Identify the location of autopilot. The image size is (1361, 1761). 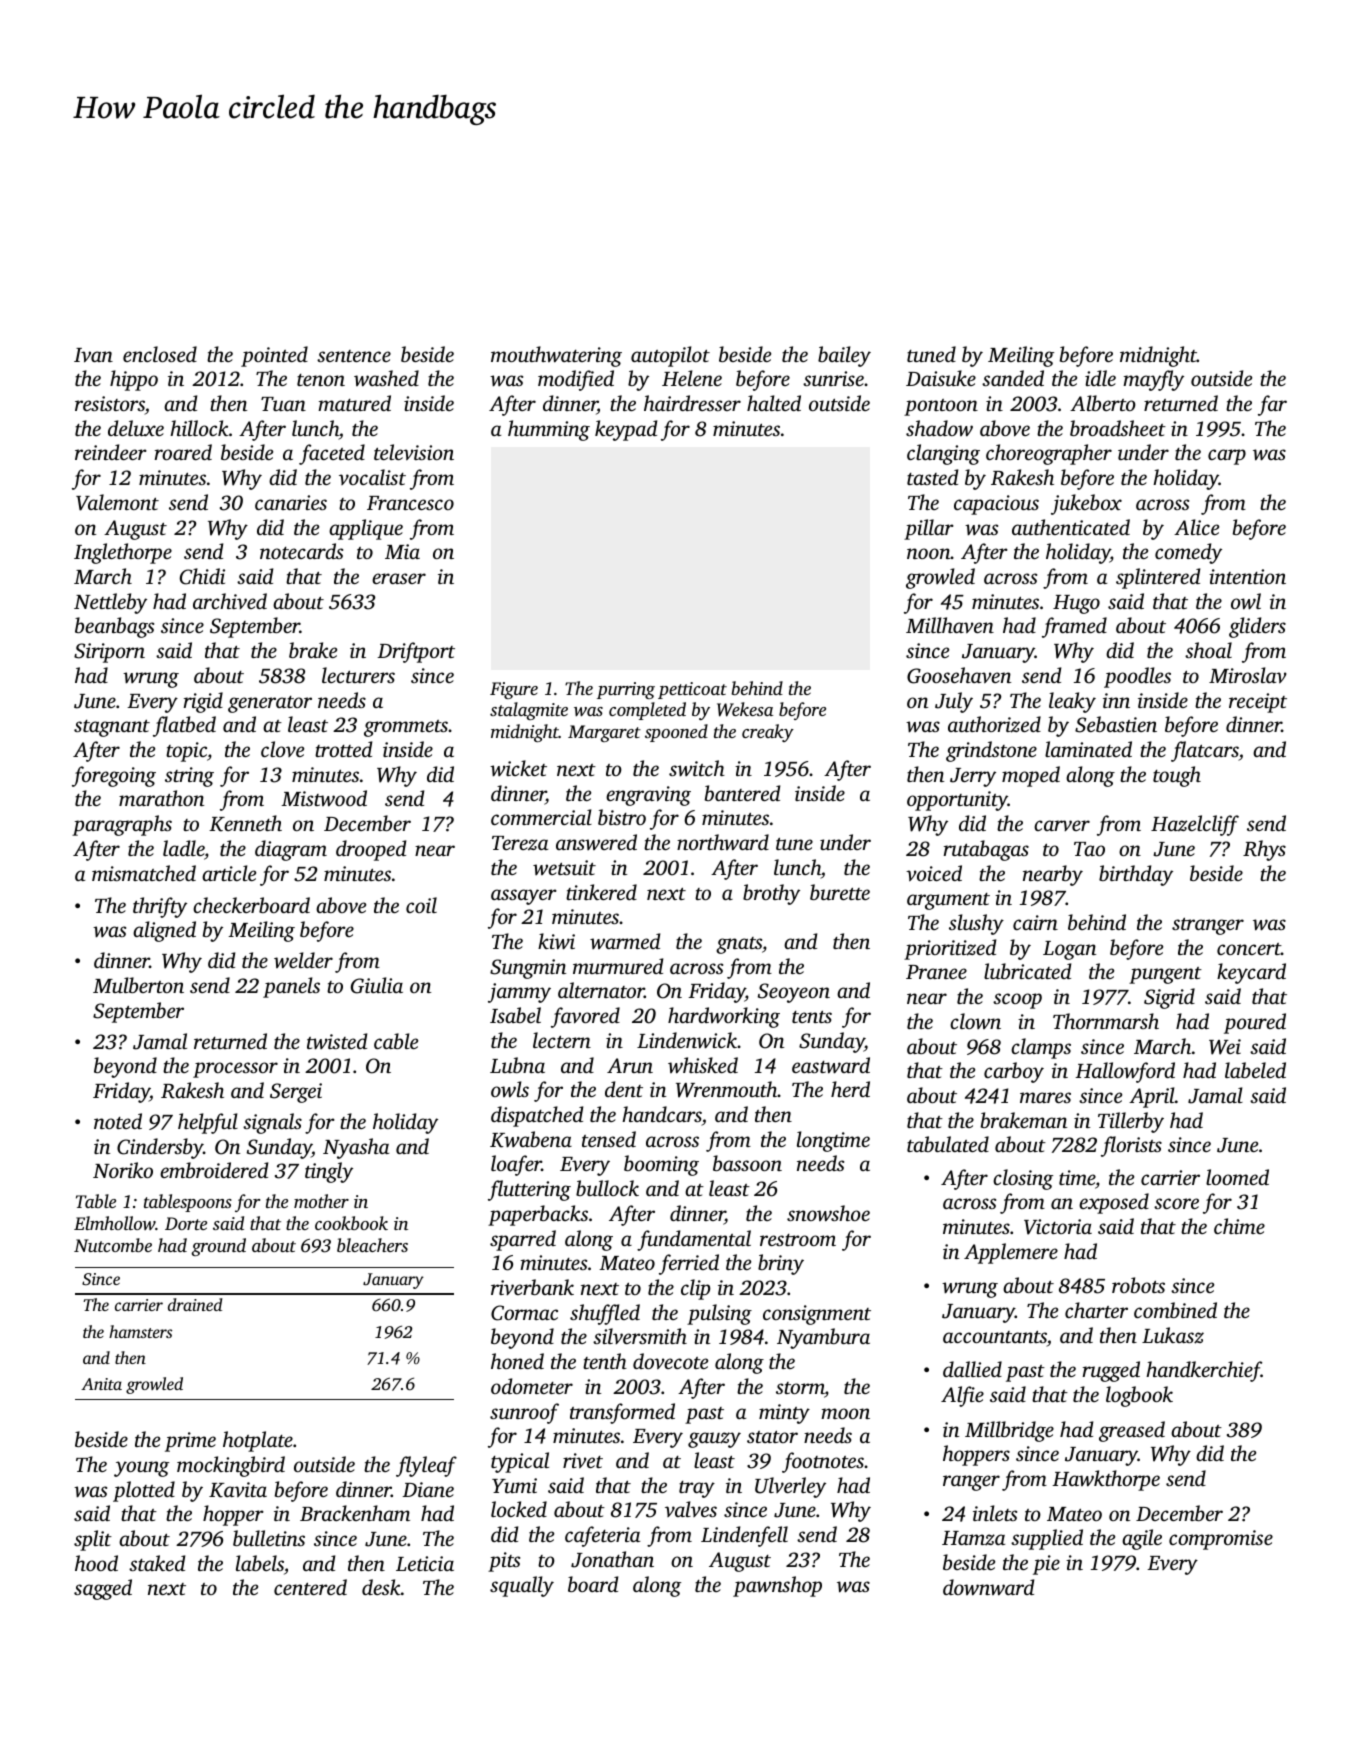
(670, 356).
